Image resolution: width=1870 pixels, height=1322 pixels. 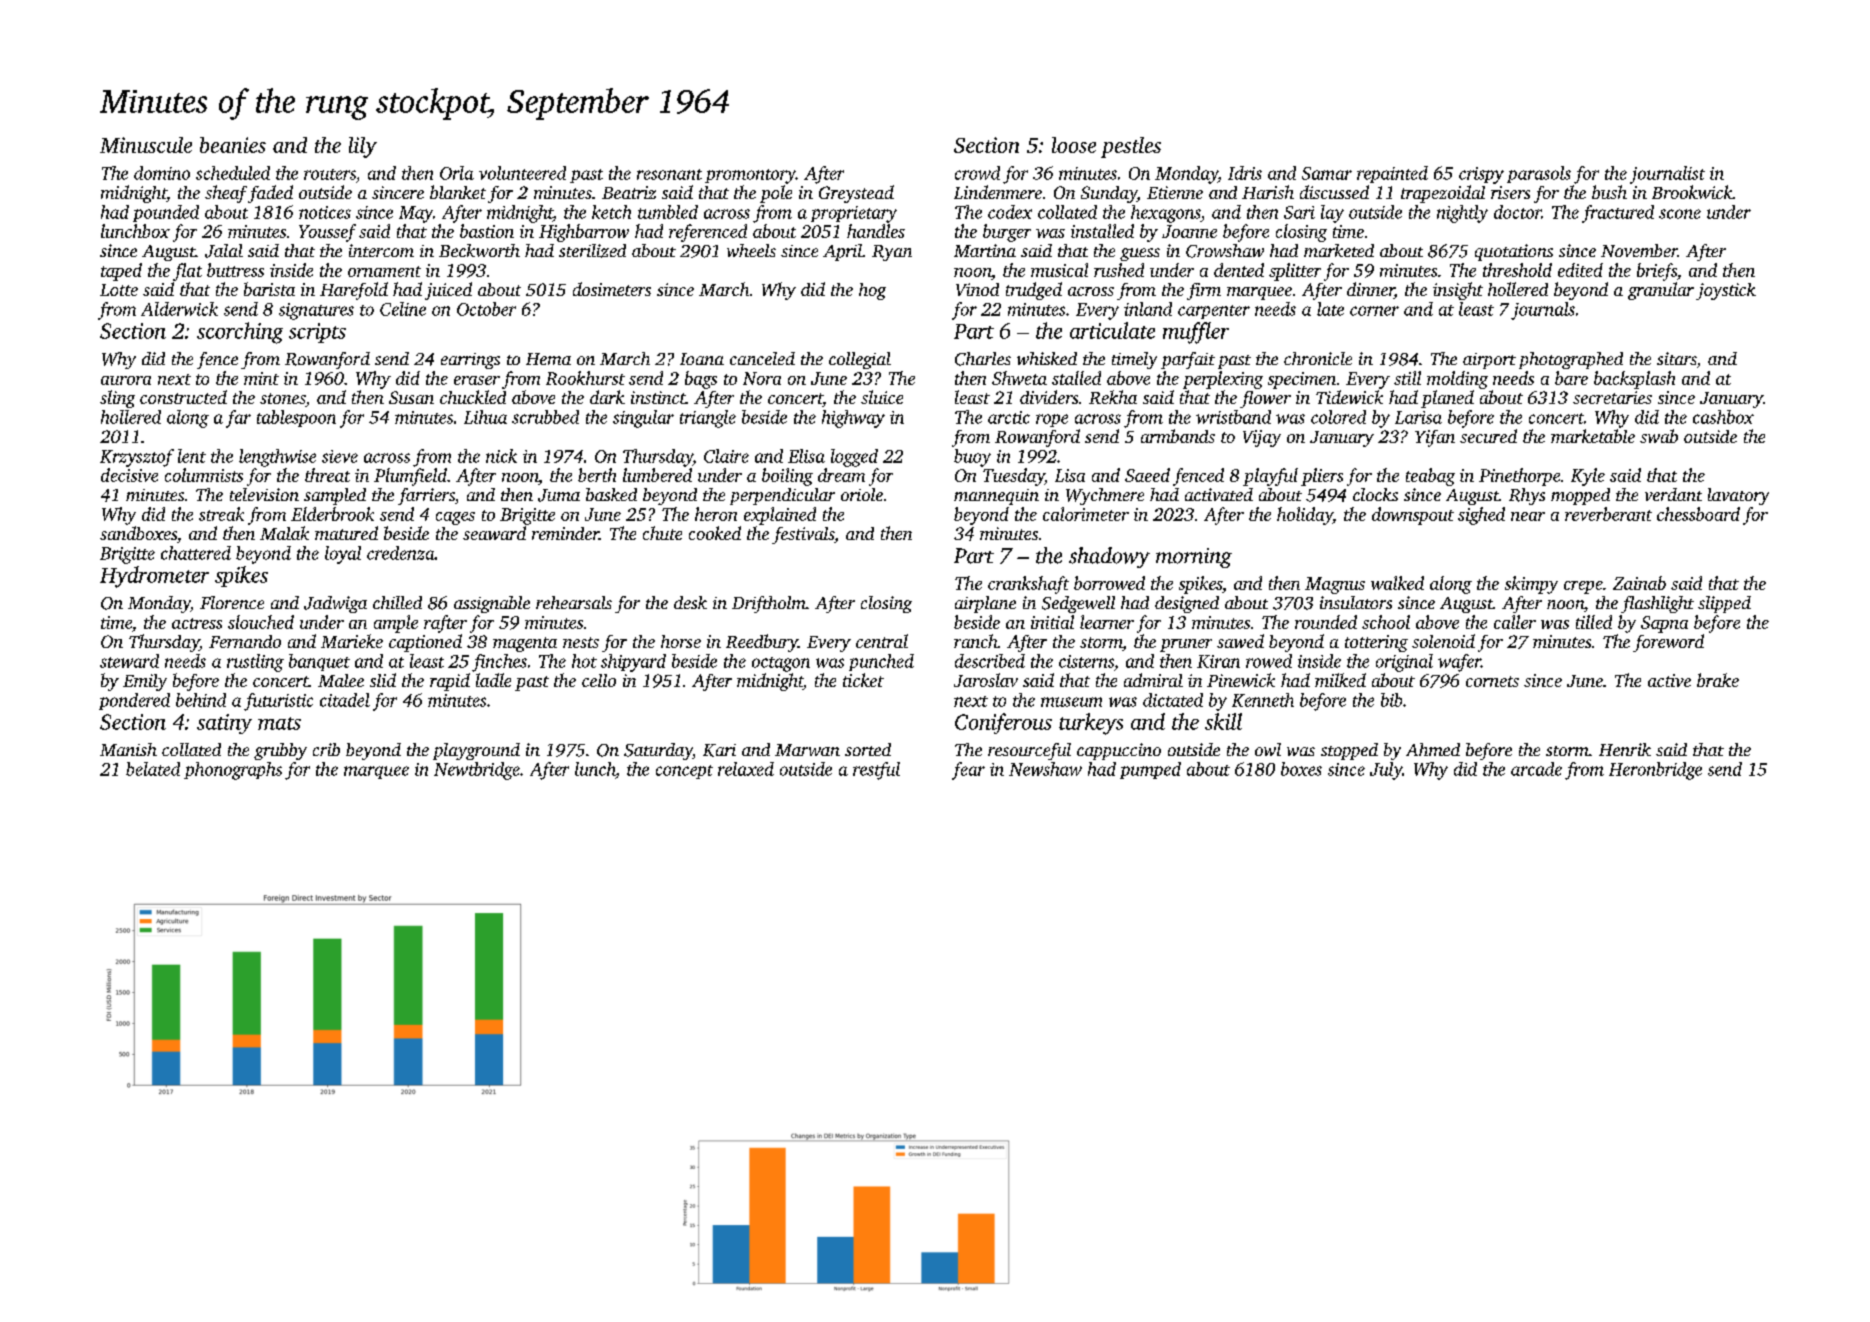 I want to click on aurora, so click(x=126, y=380).
